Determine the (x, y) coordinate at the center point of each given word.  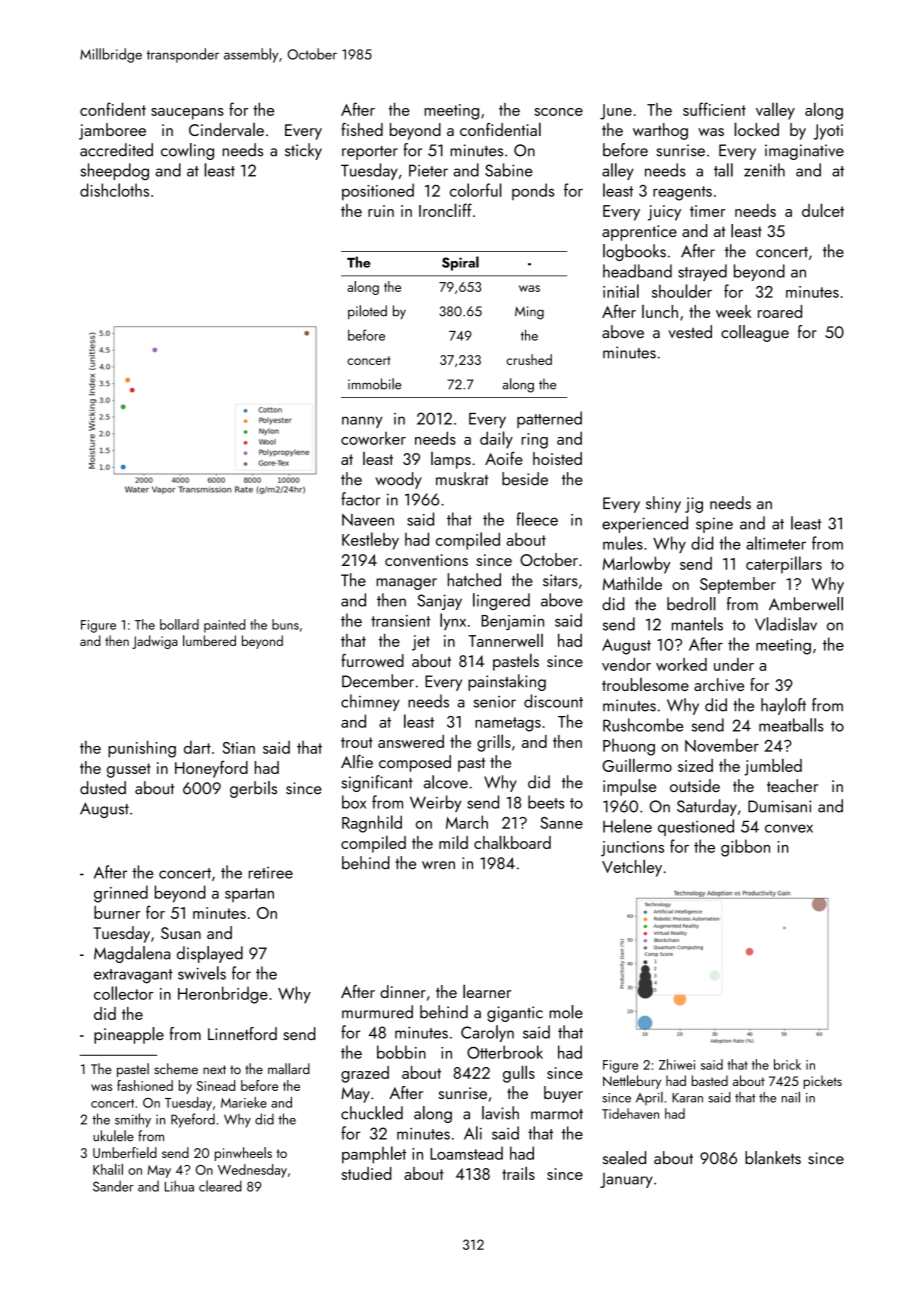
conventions (426, 560)
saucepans (187, 114)
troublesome (645, 684)
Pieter (428, 170)
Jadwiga (155, 642)
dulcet (823, 210)
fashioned (145, 1085)
